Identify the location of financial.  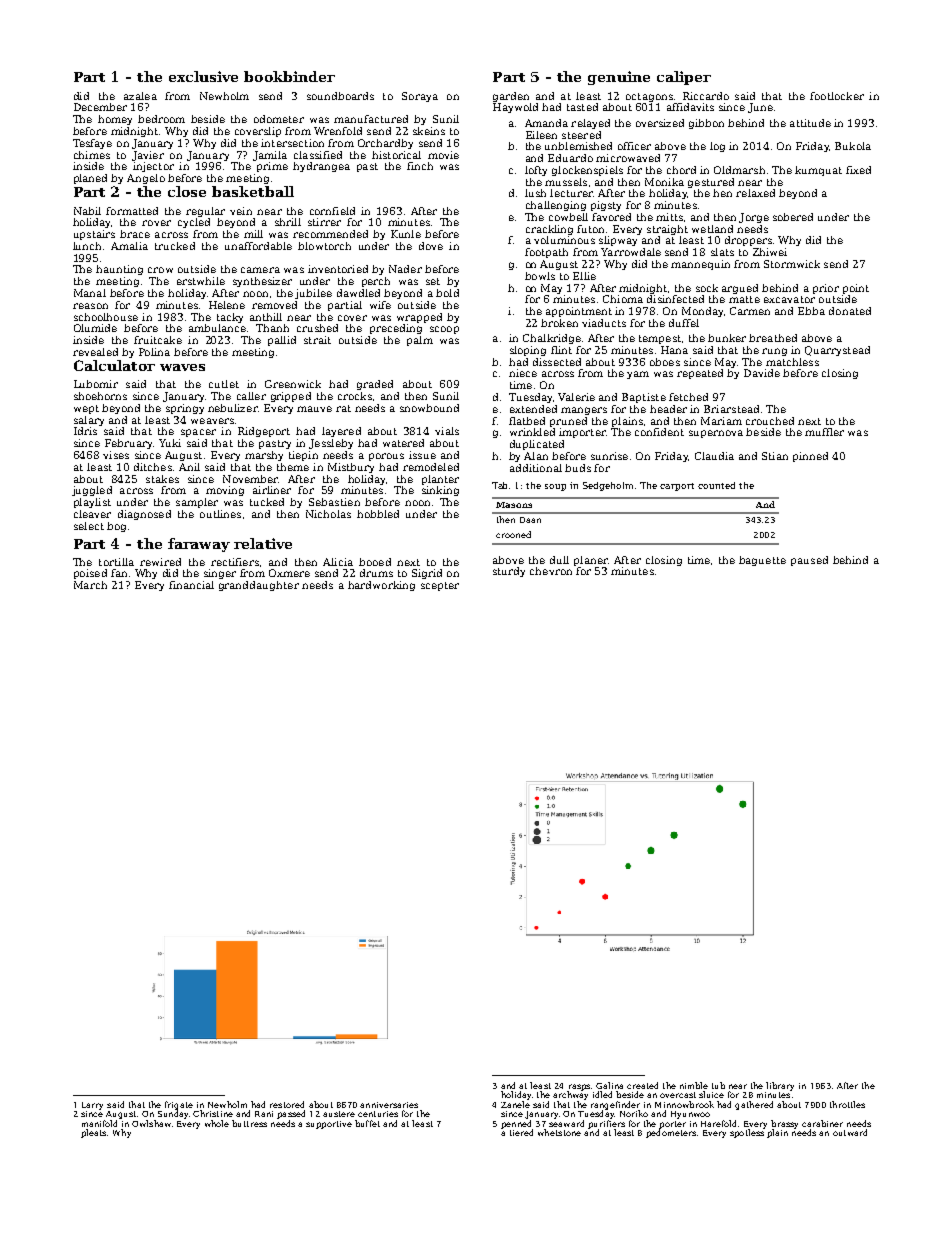
(191, 585).
